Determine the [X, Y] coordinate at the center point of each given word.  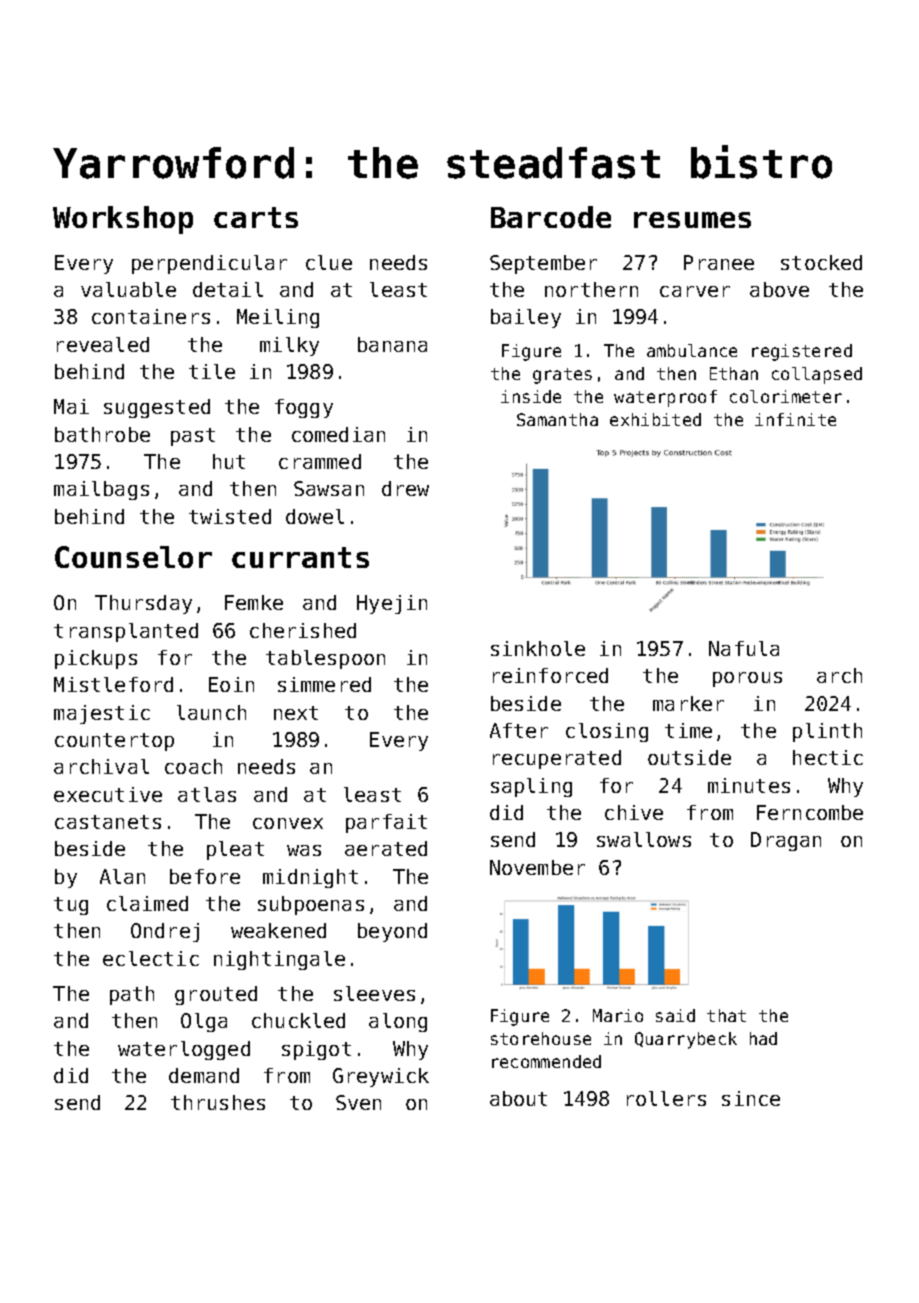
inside [531, 396]
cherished [303, 630]
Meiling [278, 318]
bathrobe [102, 434]
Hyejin [392, 604]
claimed [147, 903]
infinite [795, 419]
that [726, 1015]
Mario [618, 1015]
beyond [392, 932]
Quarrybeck [686, 1040]
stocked [821, 262]
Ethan [734, 373]
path [132, 995]
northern [591, 289]
